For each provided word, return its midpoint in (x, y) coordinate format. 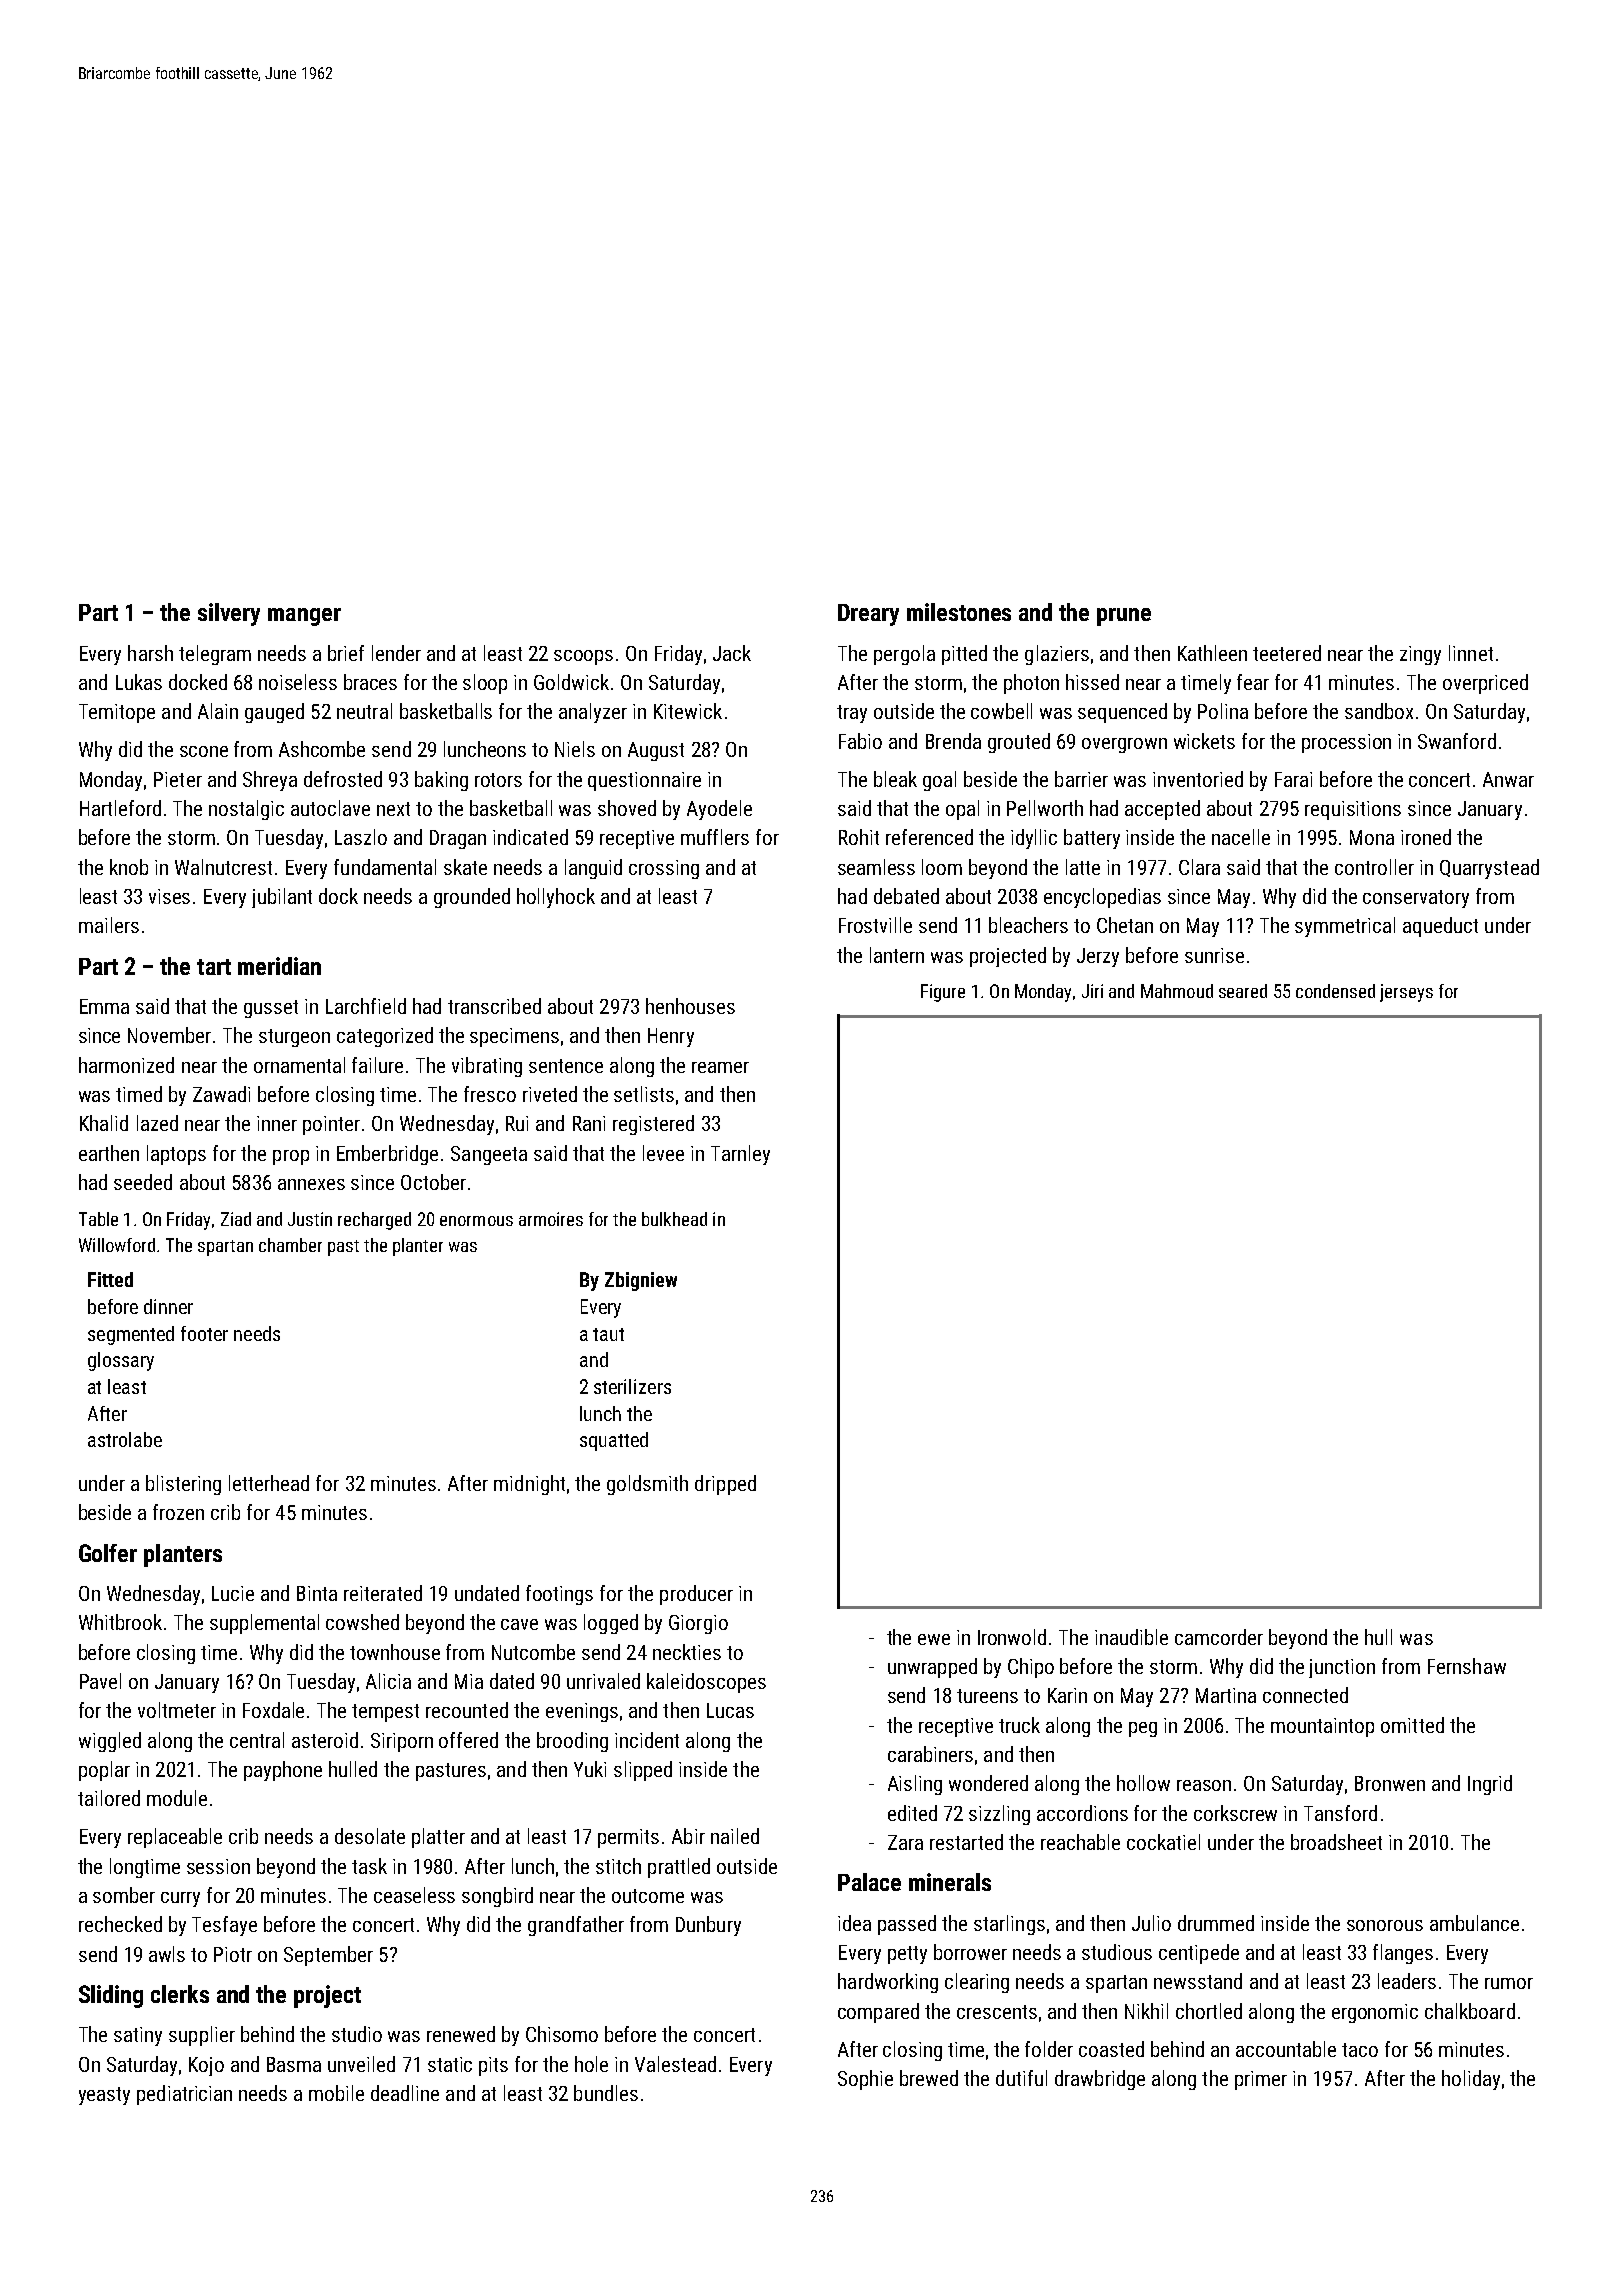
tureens (987, 1696)
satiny (138, 2036)
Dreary (868, 615)
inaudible (1131, 1637)
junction (1342, 1668)
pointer (331, 1125)
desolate (370, 1836)
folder (1049, 2049)
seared (1243, 991)
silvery (229, 614)
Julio (1151, 1923)
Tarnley (740, 1155)
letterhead (269, 1483)
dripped (725, 1485)
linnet (1471, 653)
